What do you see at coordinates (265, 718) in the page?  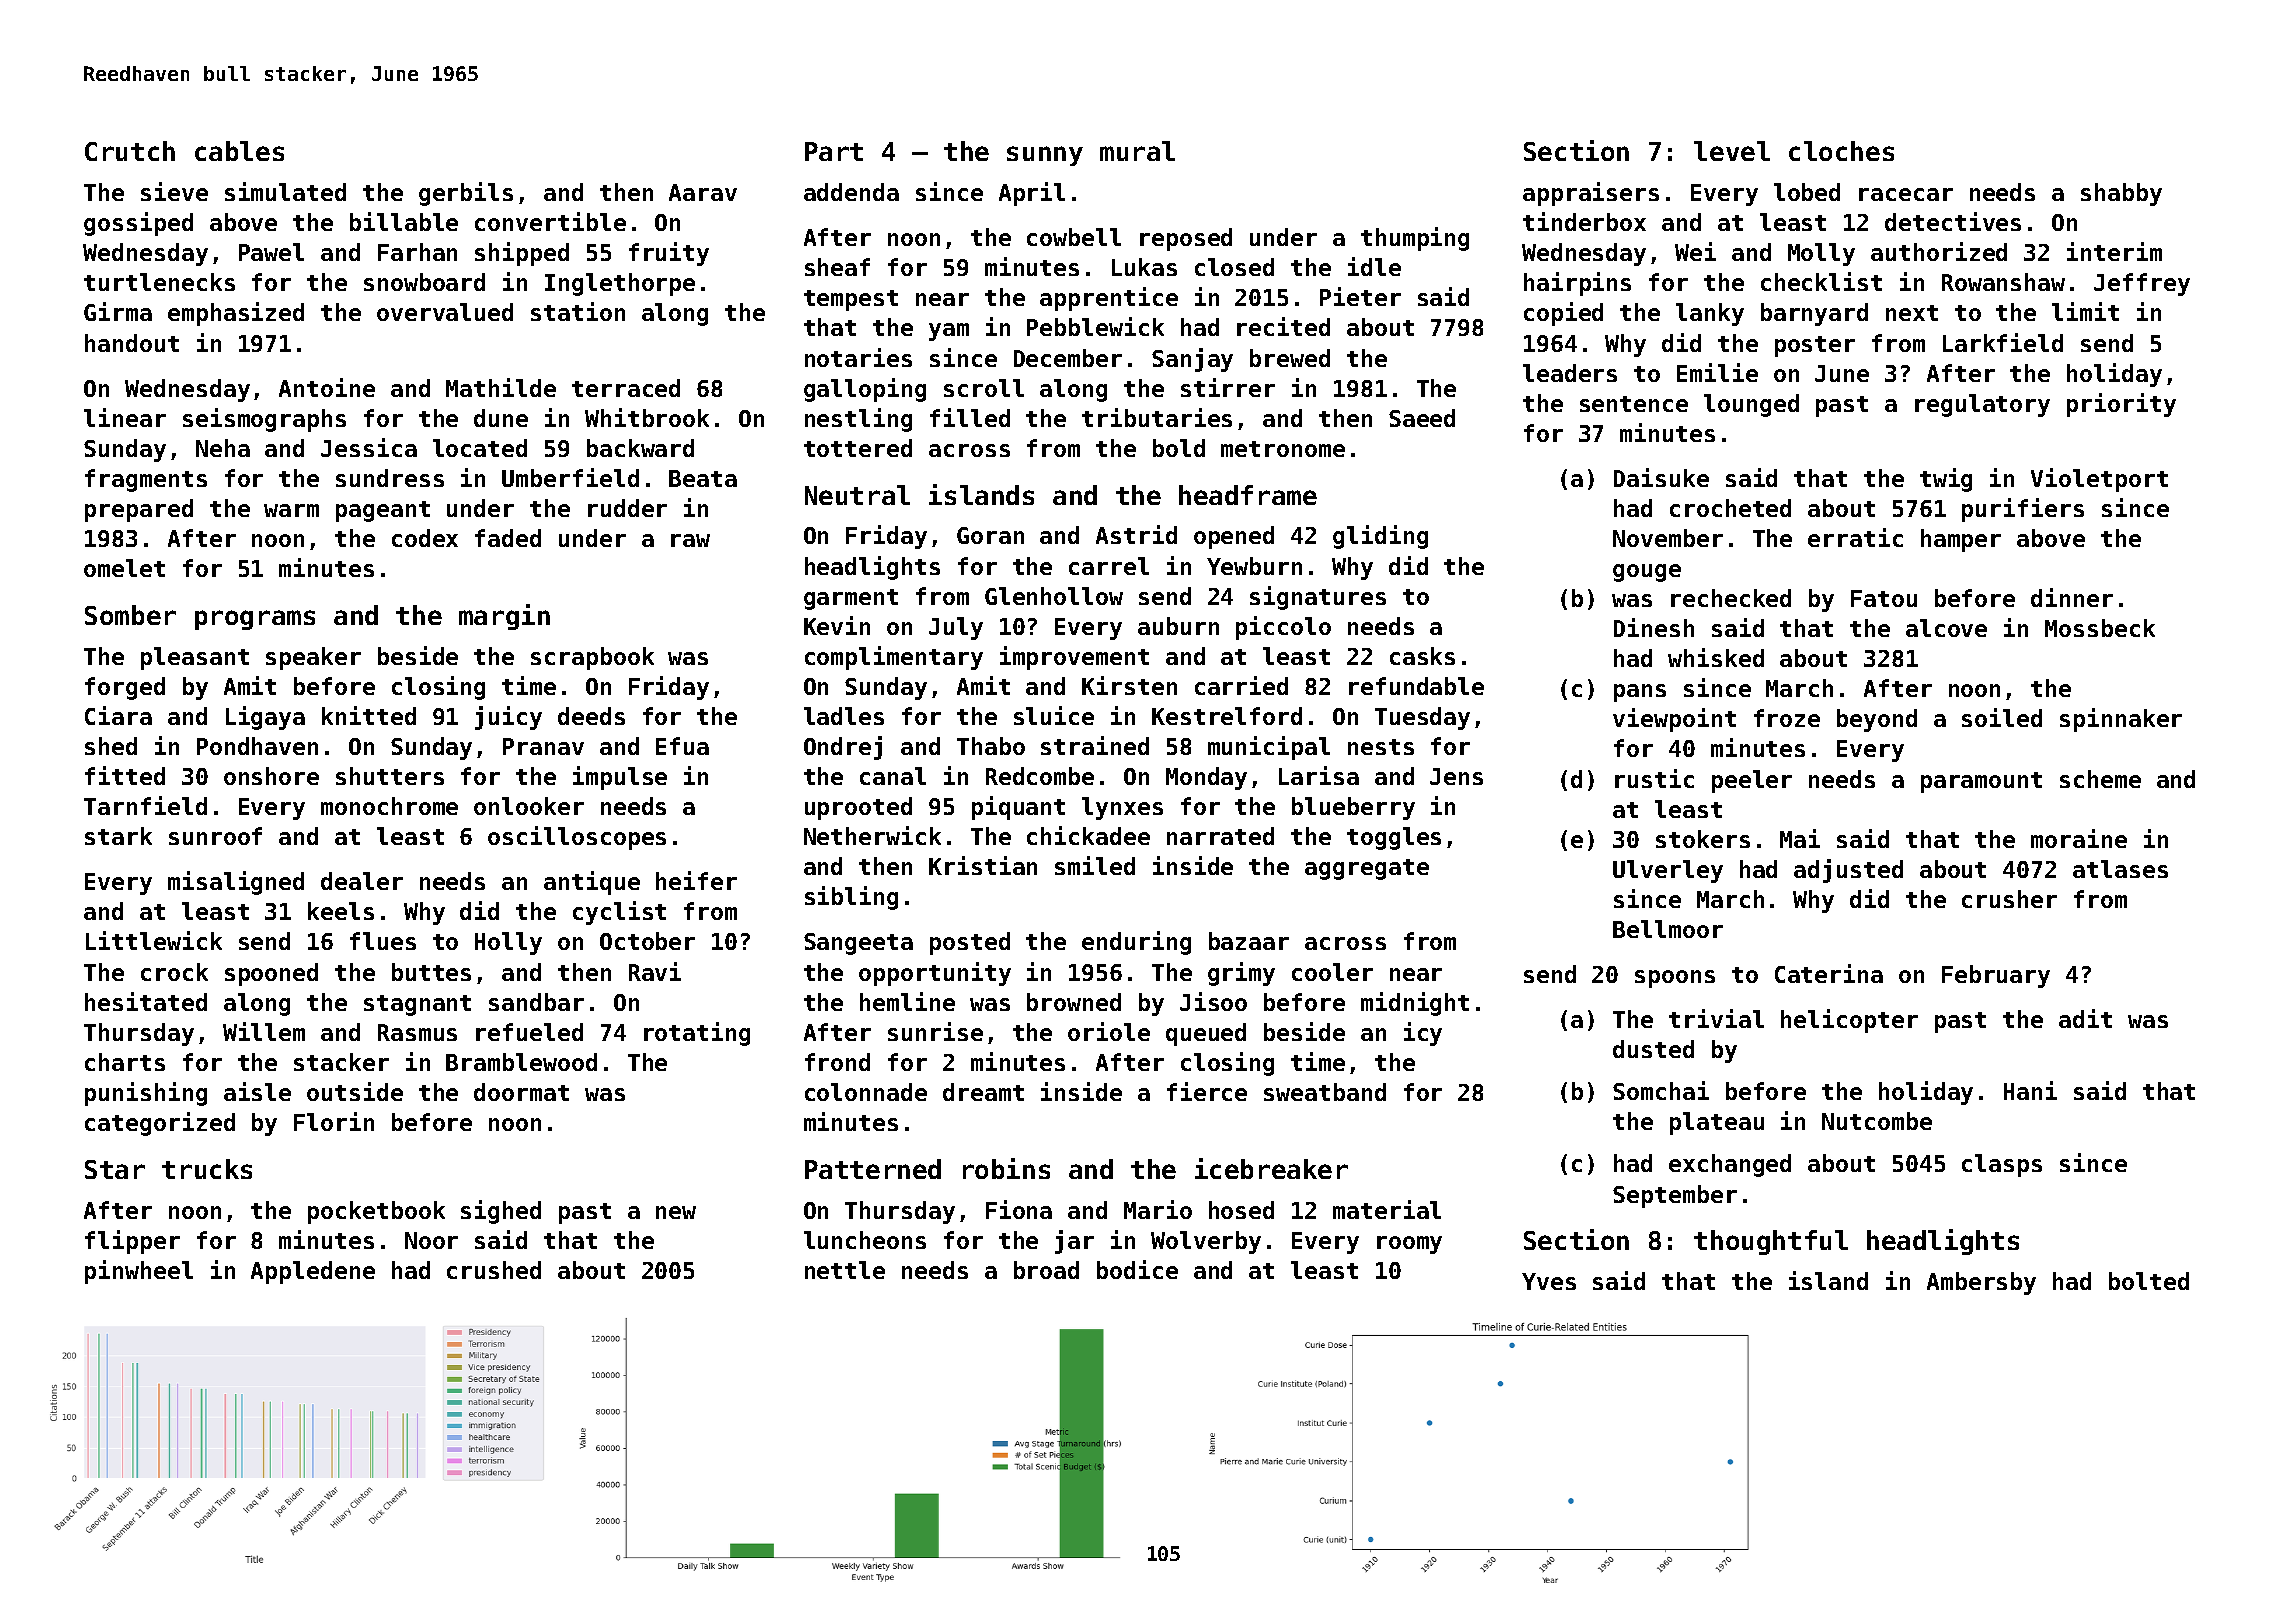 I see `Ligaya` at bounding box center [265, 718].
